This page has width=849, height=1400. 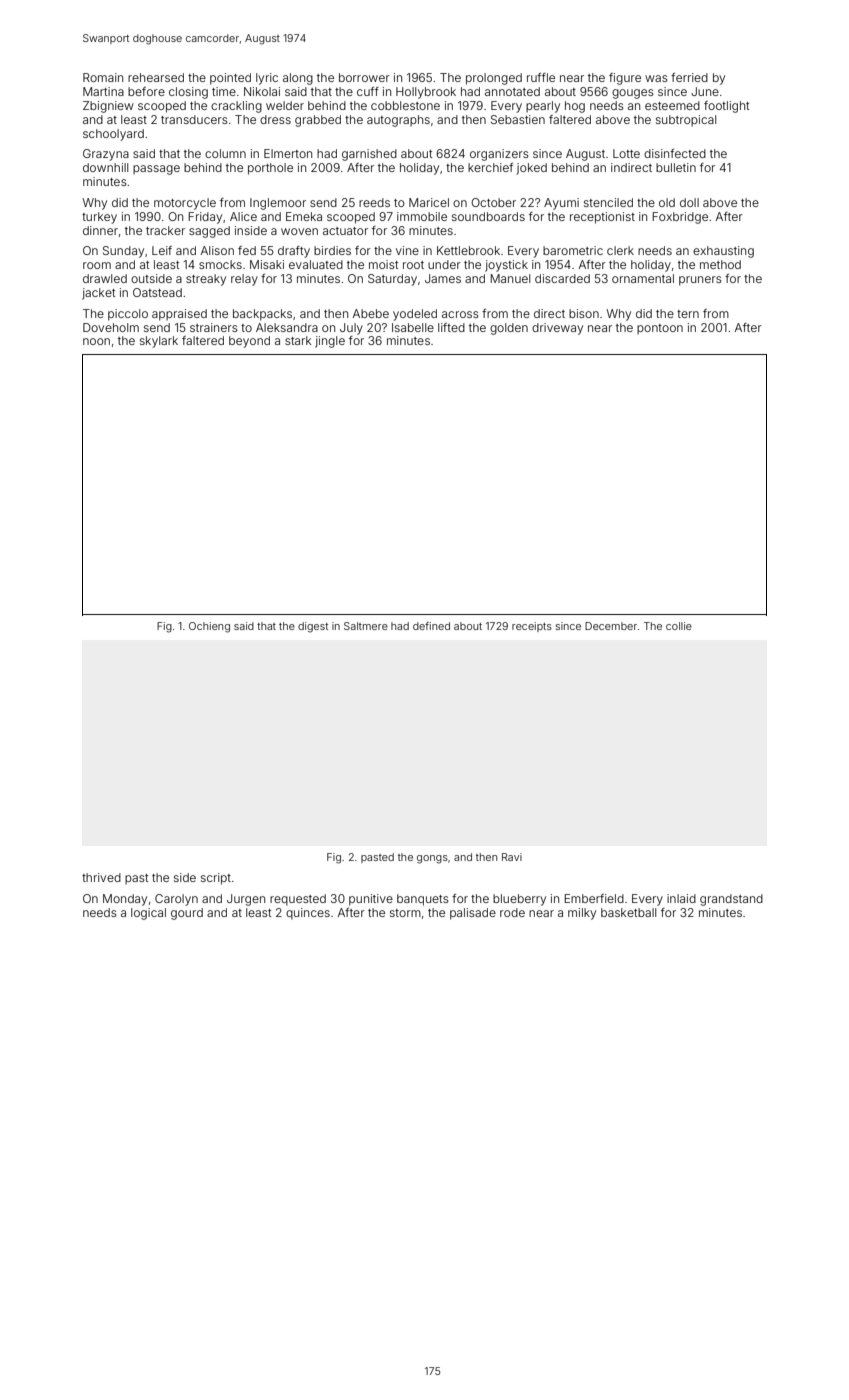 I want to click on prolonged, so click(x=494, y=79).
